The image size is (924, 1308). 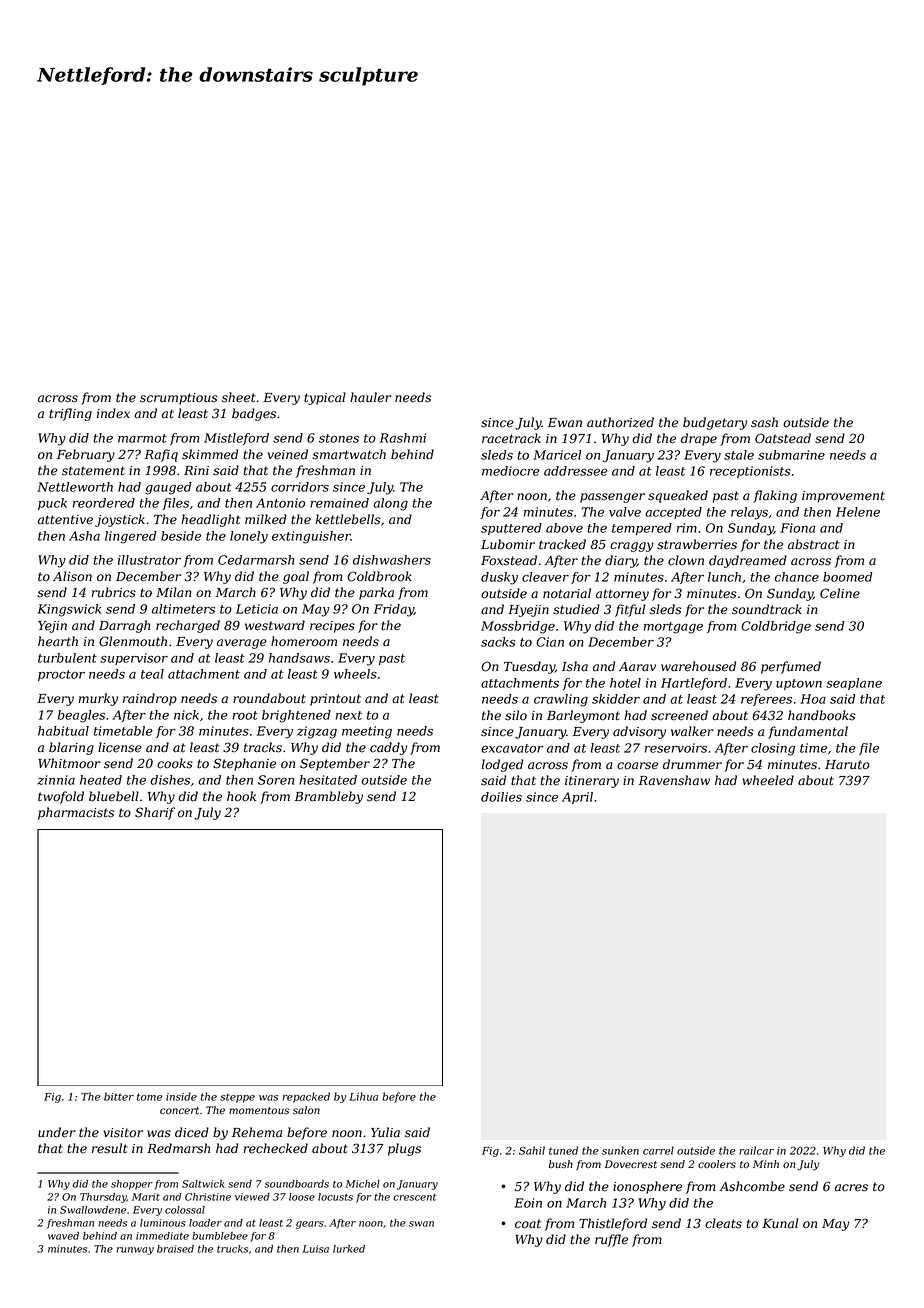 I want to click on inside, so click(x=181, y=1096).
